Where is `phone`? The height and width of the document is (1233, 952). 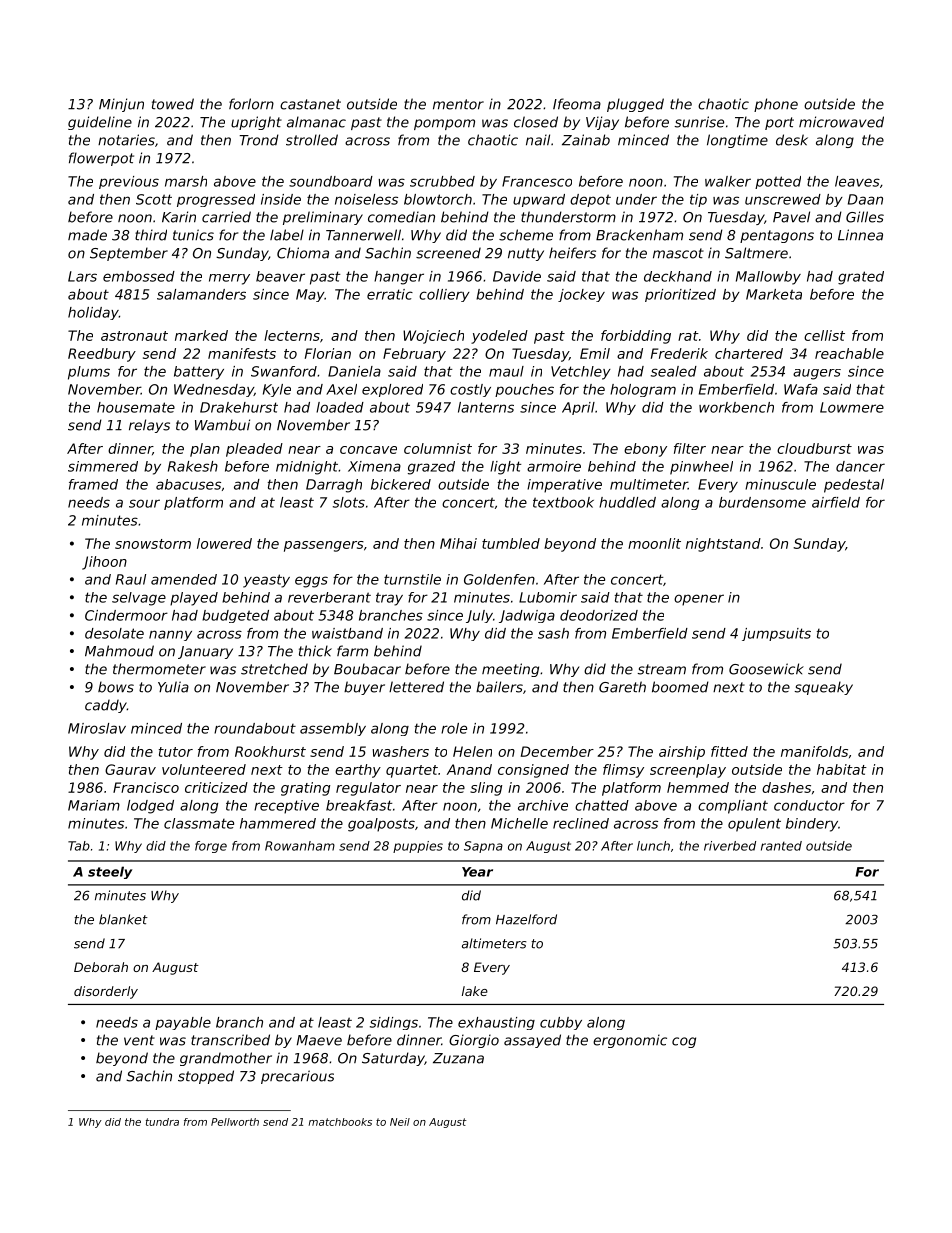
phone is located at coordinates (776, 105).
